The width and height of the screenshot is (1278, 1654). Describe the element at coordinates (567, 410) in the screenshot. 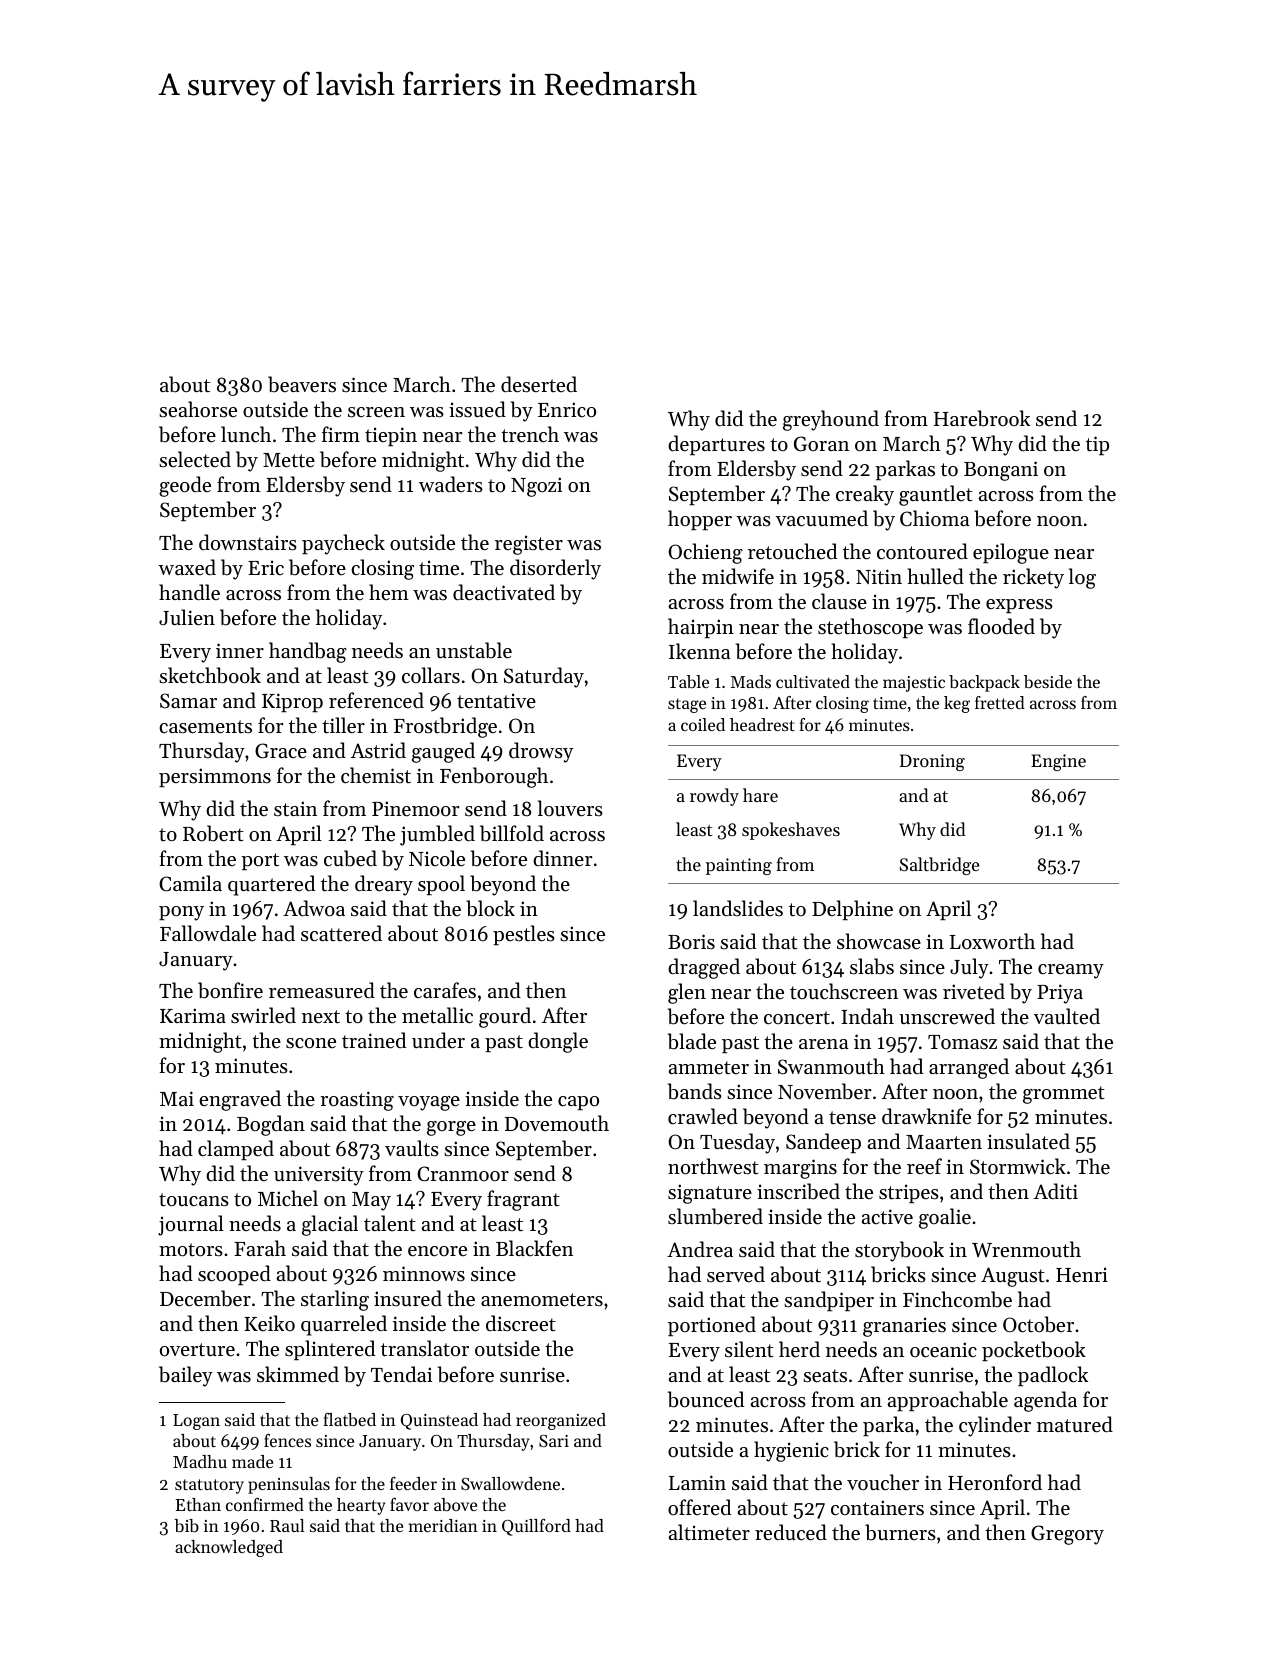

I see `Enrico` at that location.
